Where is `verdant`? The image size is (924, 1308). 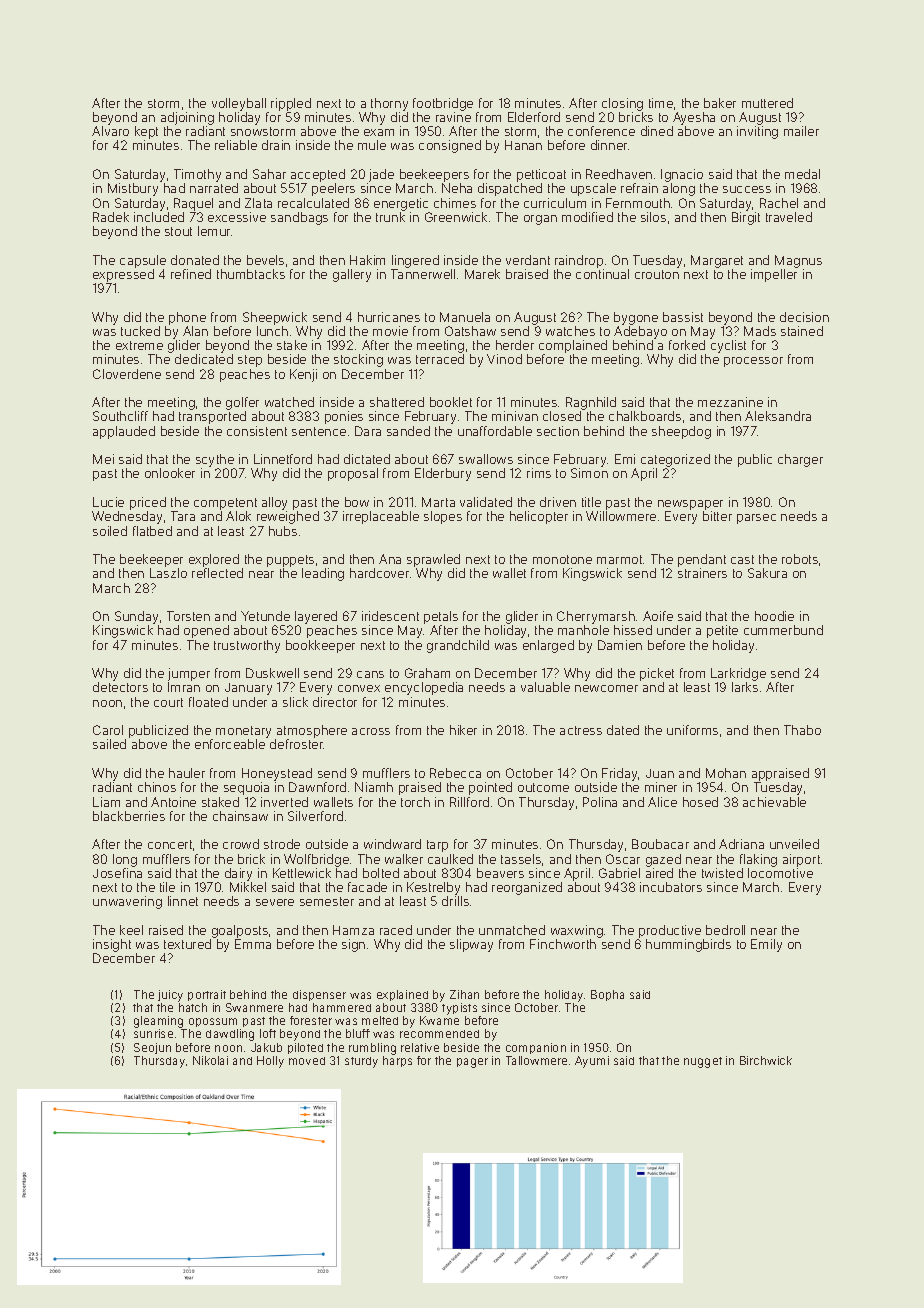
verdant is located at coordinates (528, 260).
